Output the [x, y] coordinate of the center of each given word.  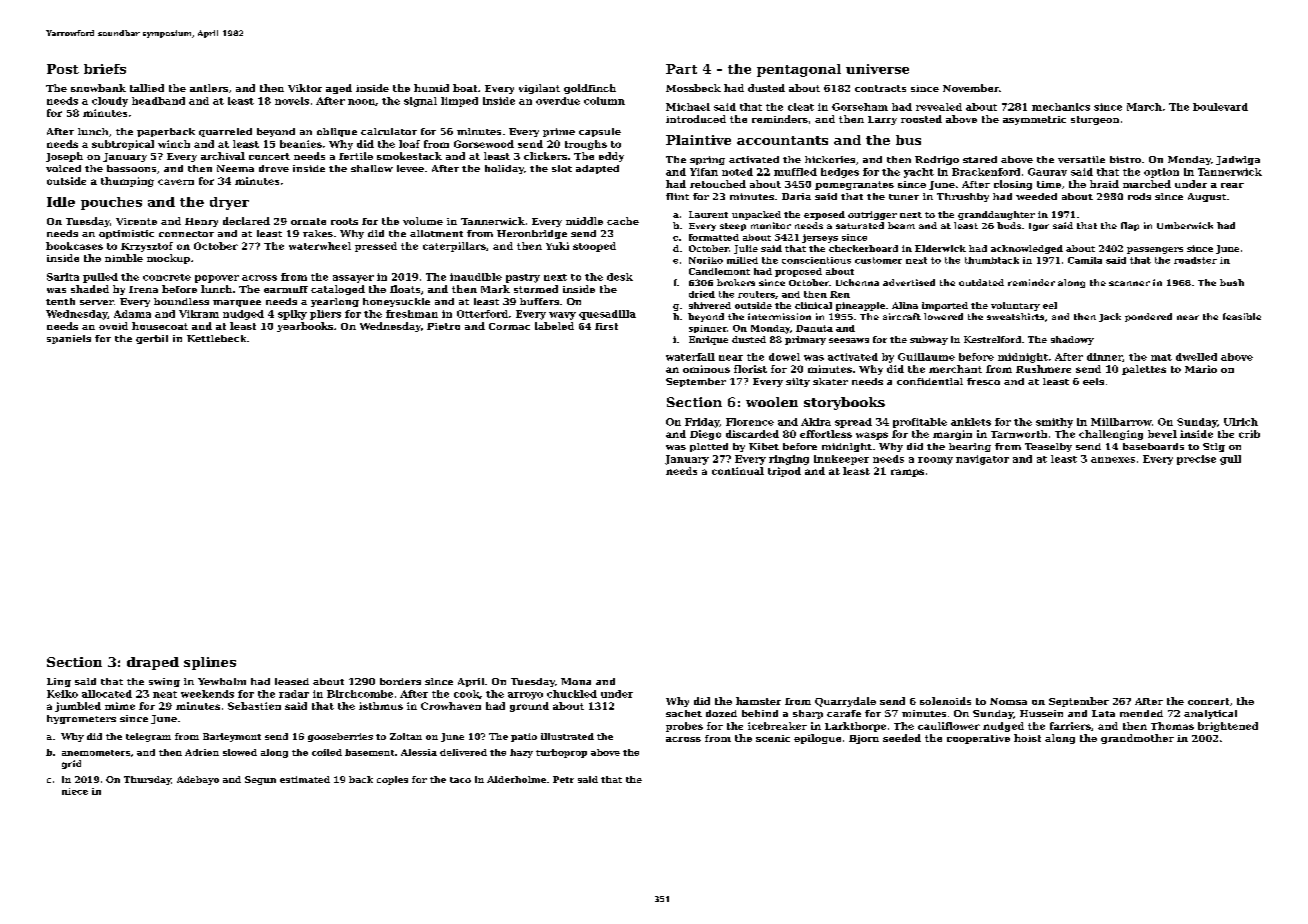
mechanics [1061, 107]
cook [466, 694]
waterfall [690, 357]
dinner [1104, 357]
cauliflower [949, 726]
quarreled [225, 132]
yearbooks [305, 327]
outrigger [872, 215]
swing [164, 682]
